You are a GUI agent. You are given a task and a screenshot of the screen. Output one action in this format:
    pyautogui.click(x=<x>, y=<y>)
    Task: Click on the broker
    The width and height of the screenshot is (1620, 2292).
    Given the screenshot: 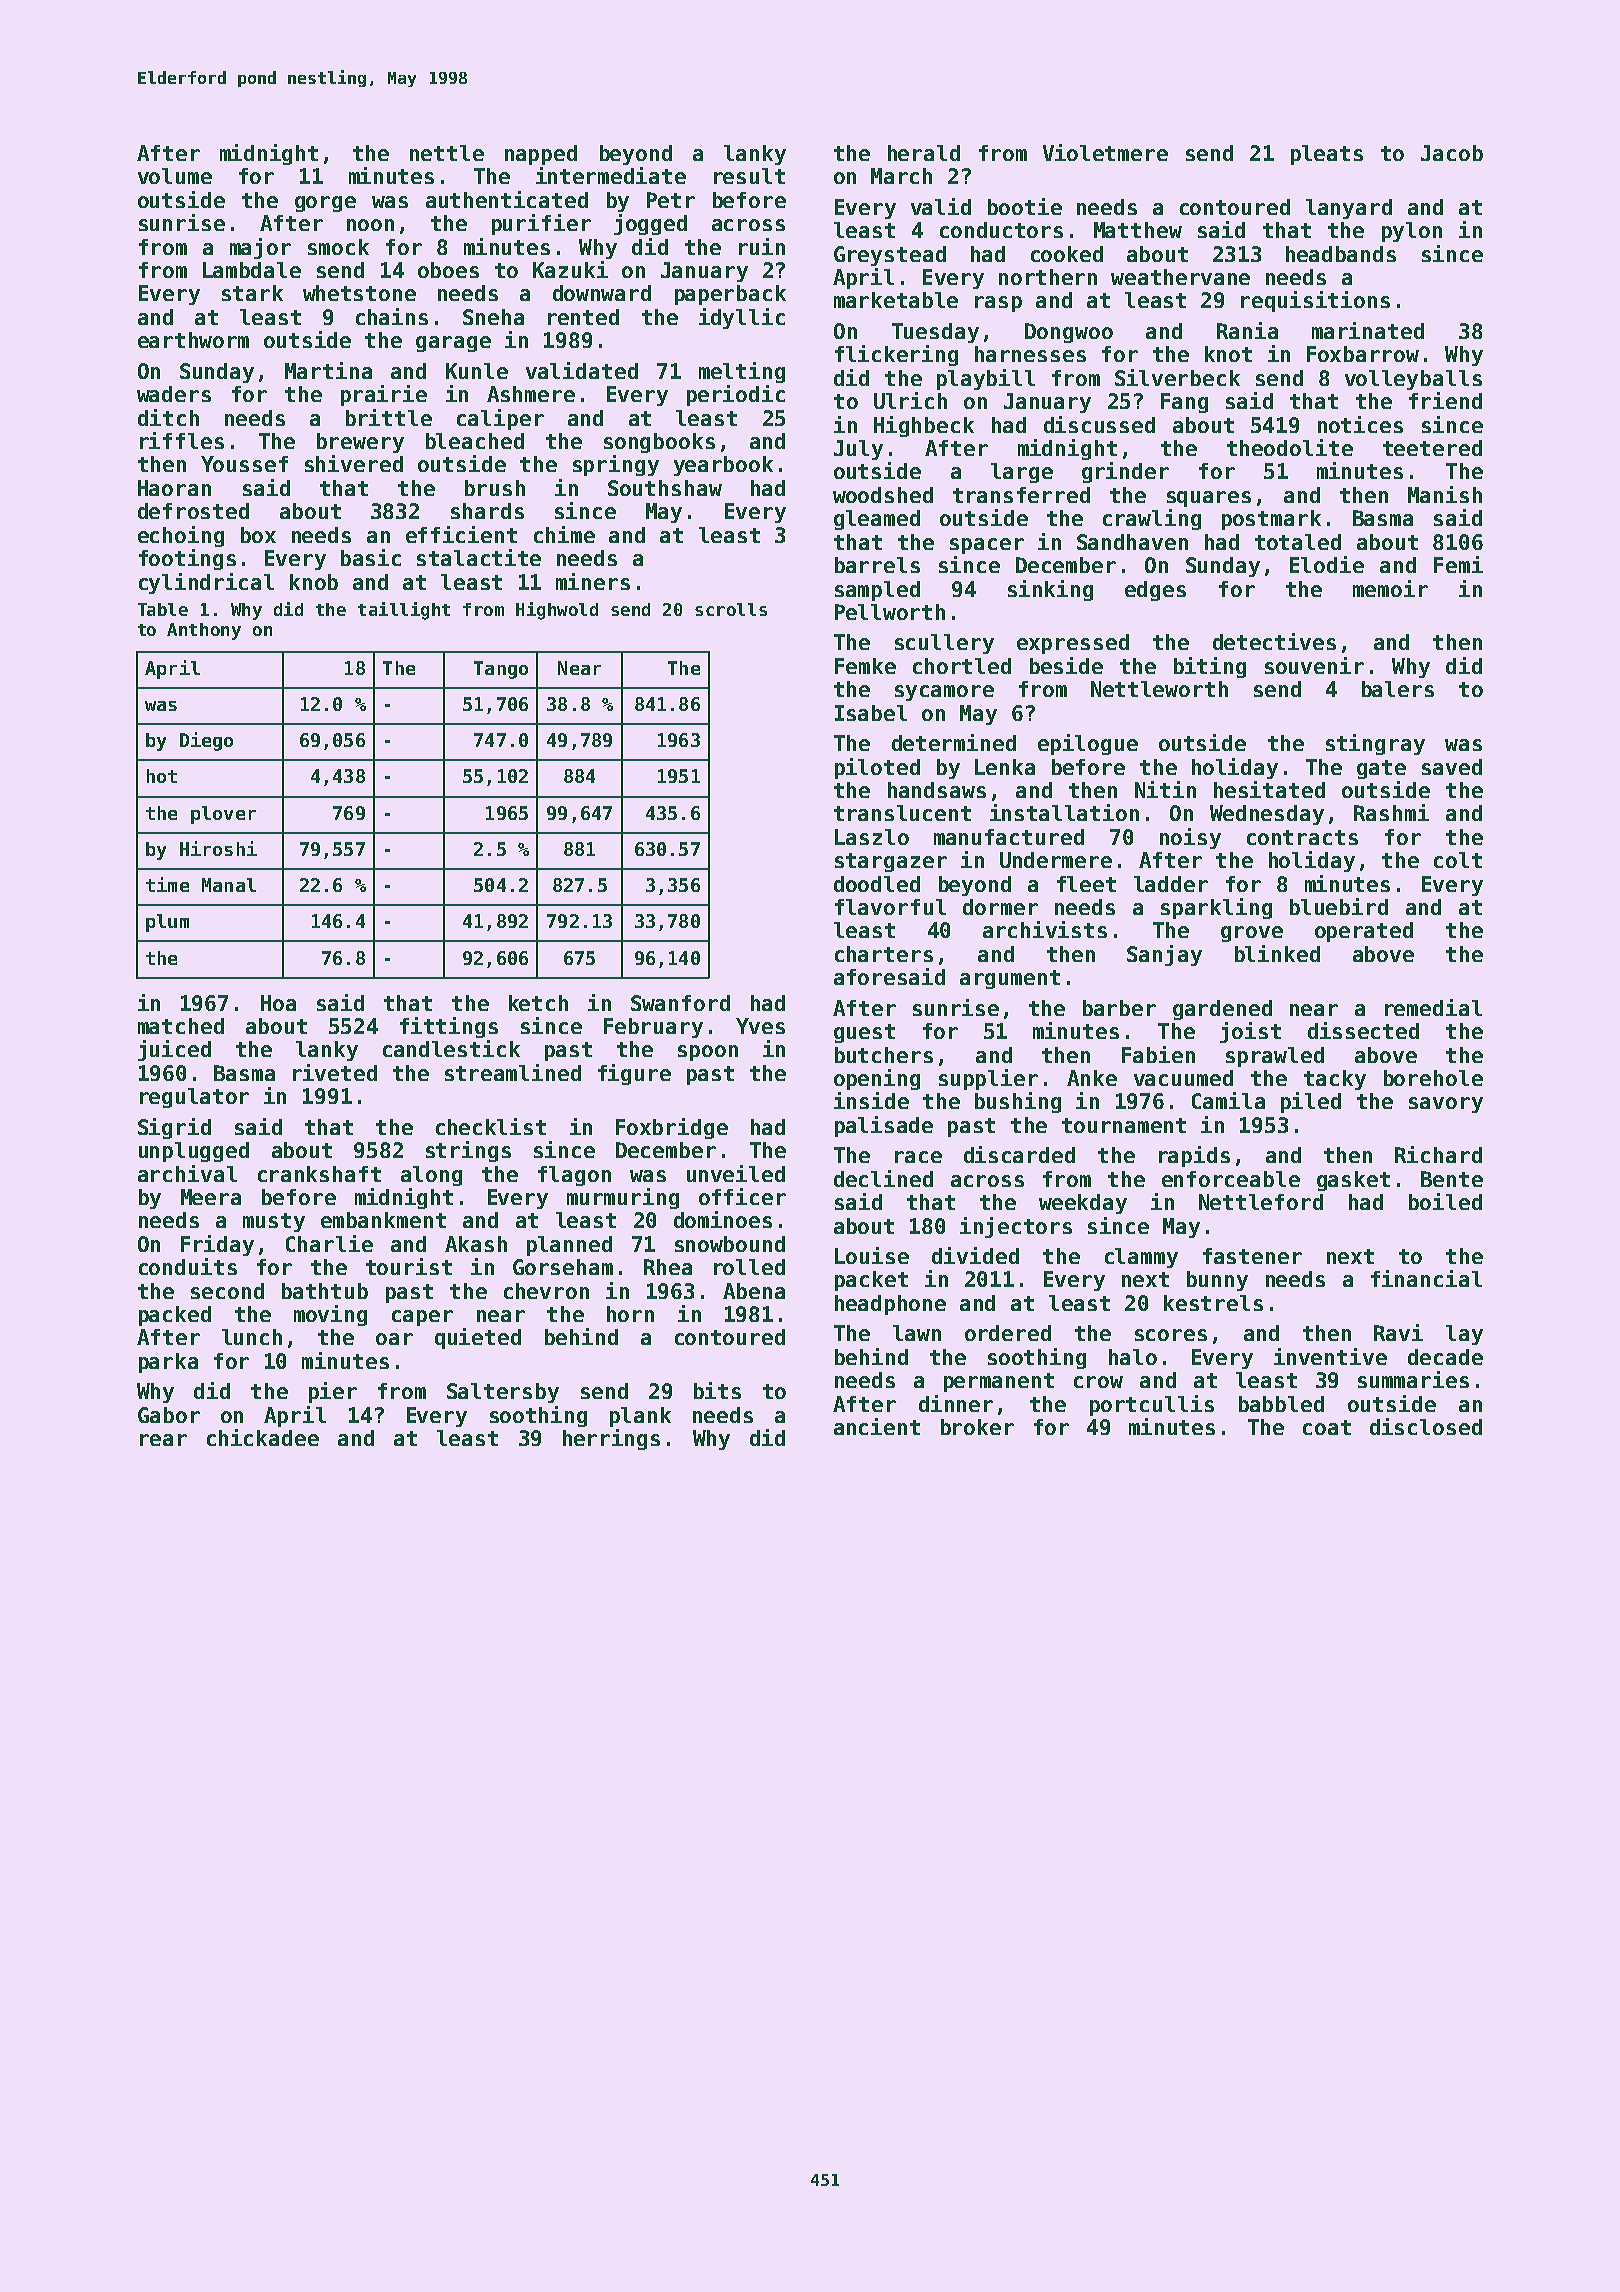 What is the action you would take?
    pyautogui.click(x=977, y=1427)
